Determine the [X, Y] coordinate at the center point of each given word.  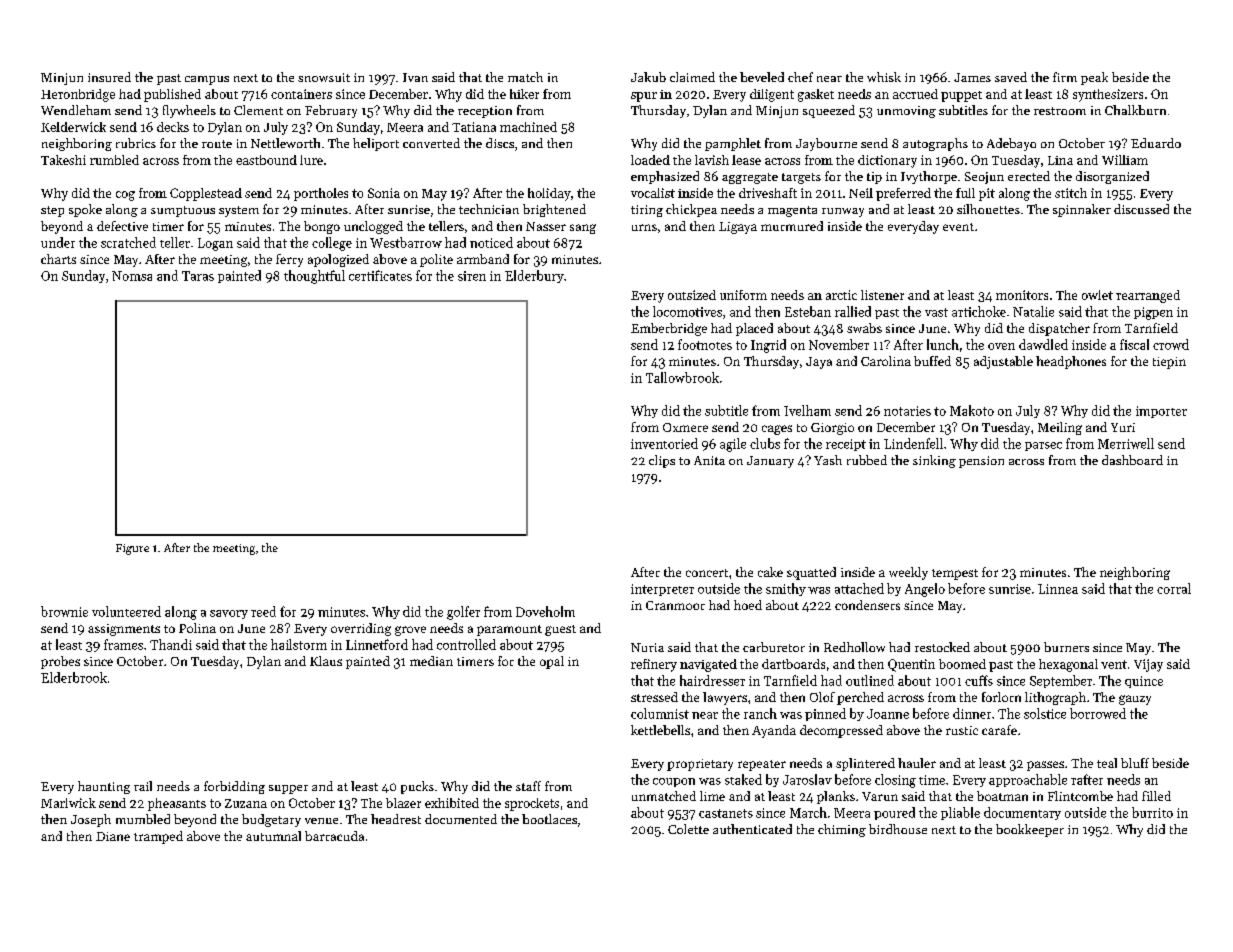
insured [109, 77]
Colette [688, 829]
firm [1065, 77]
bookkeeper [1030, 830]
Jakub [648, 77]
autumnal [273, 836]
